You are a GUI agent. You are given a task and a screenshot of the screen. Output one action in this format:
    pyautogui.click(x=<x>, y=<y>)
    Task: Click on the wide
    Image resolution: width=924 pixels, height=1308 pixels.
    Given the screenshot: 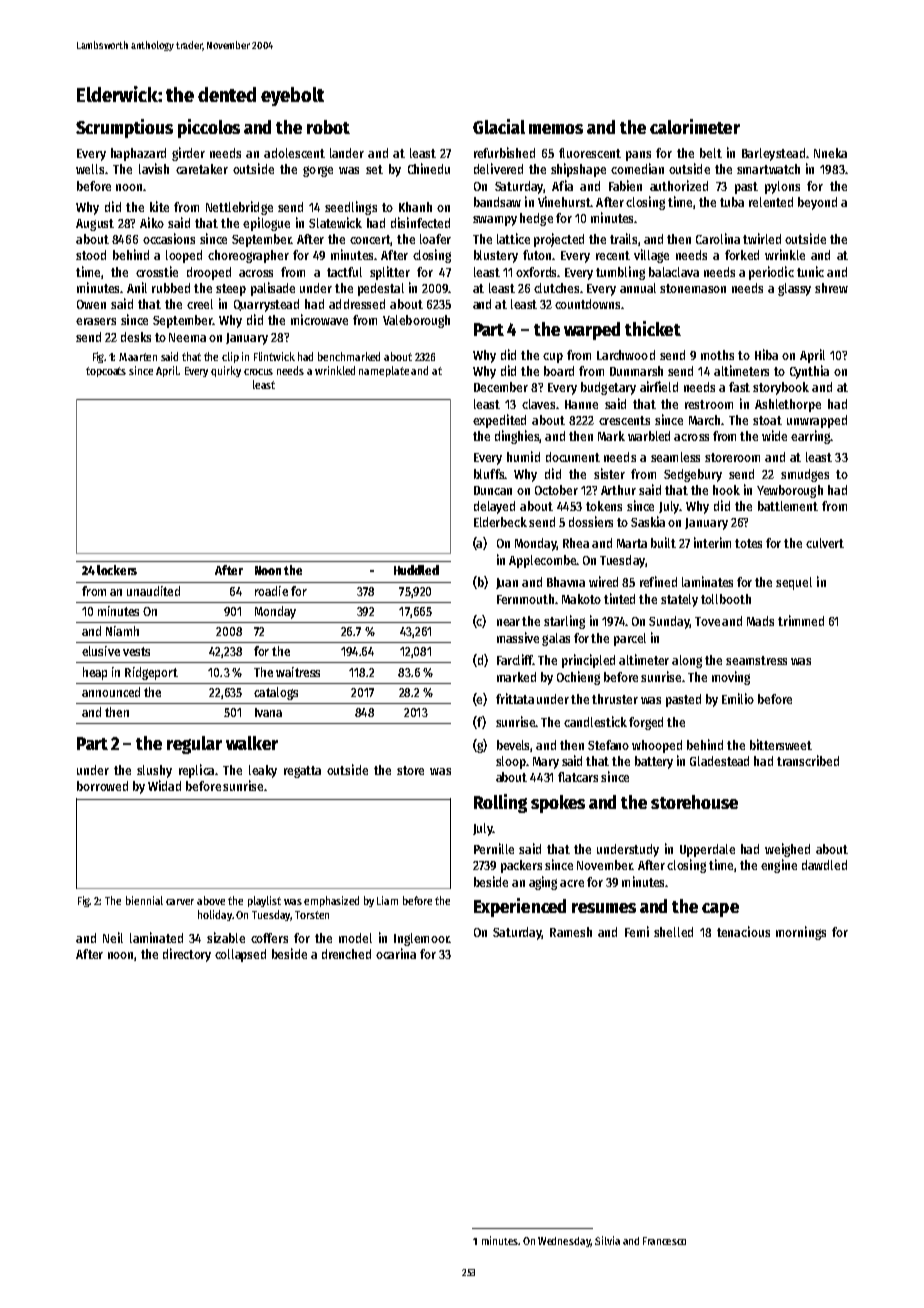 What is the action you would take?
    pyautogui.click(x=774, y=435)
